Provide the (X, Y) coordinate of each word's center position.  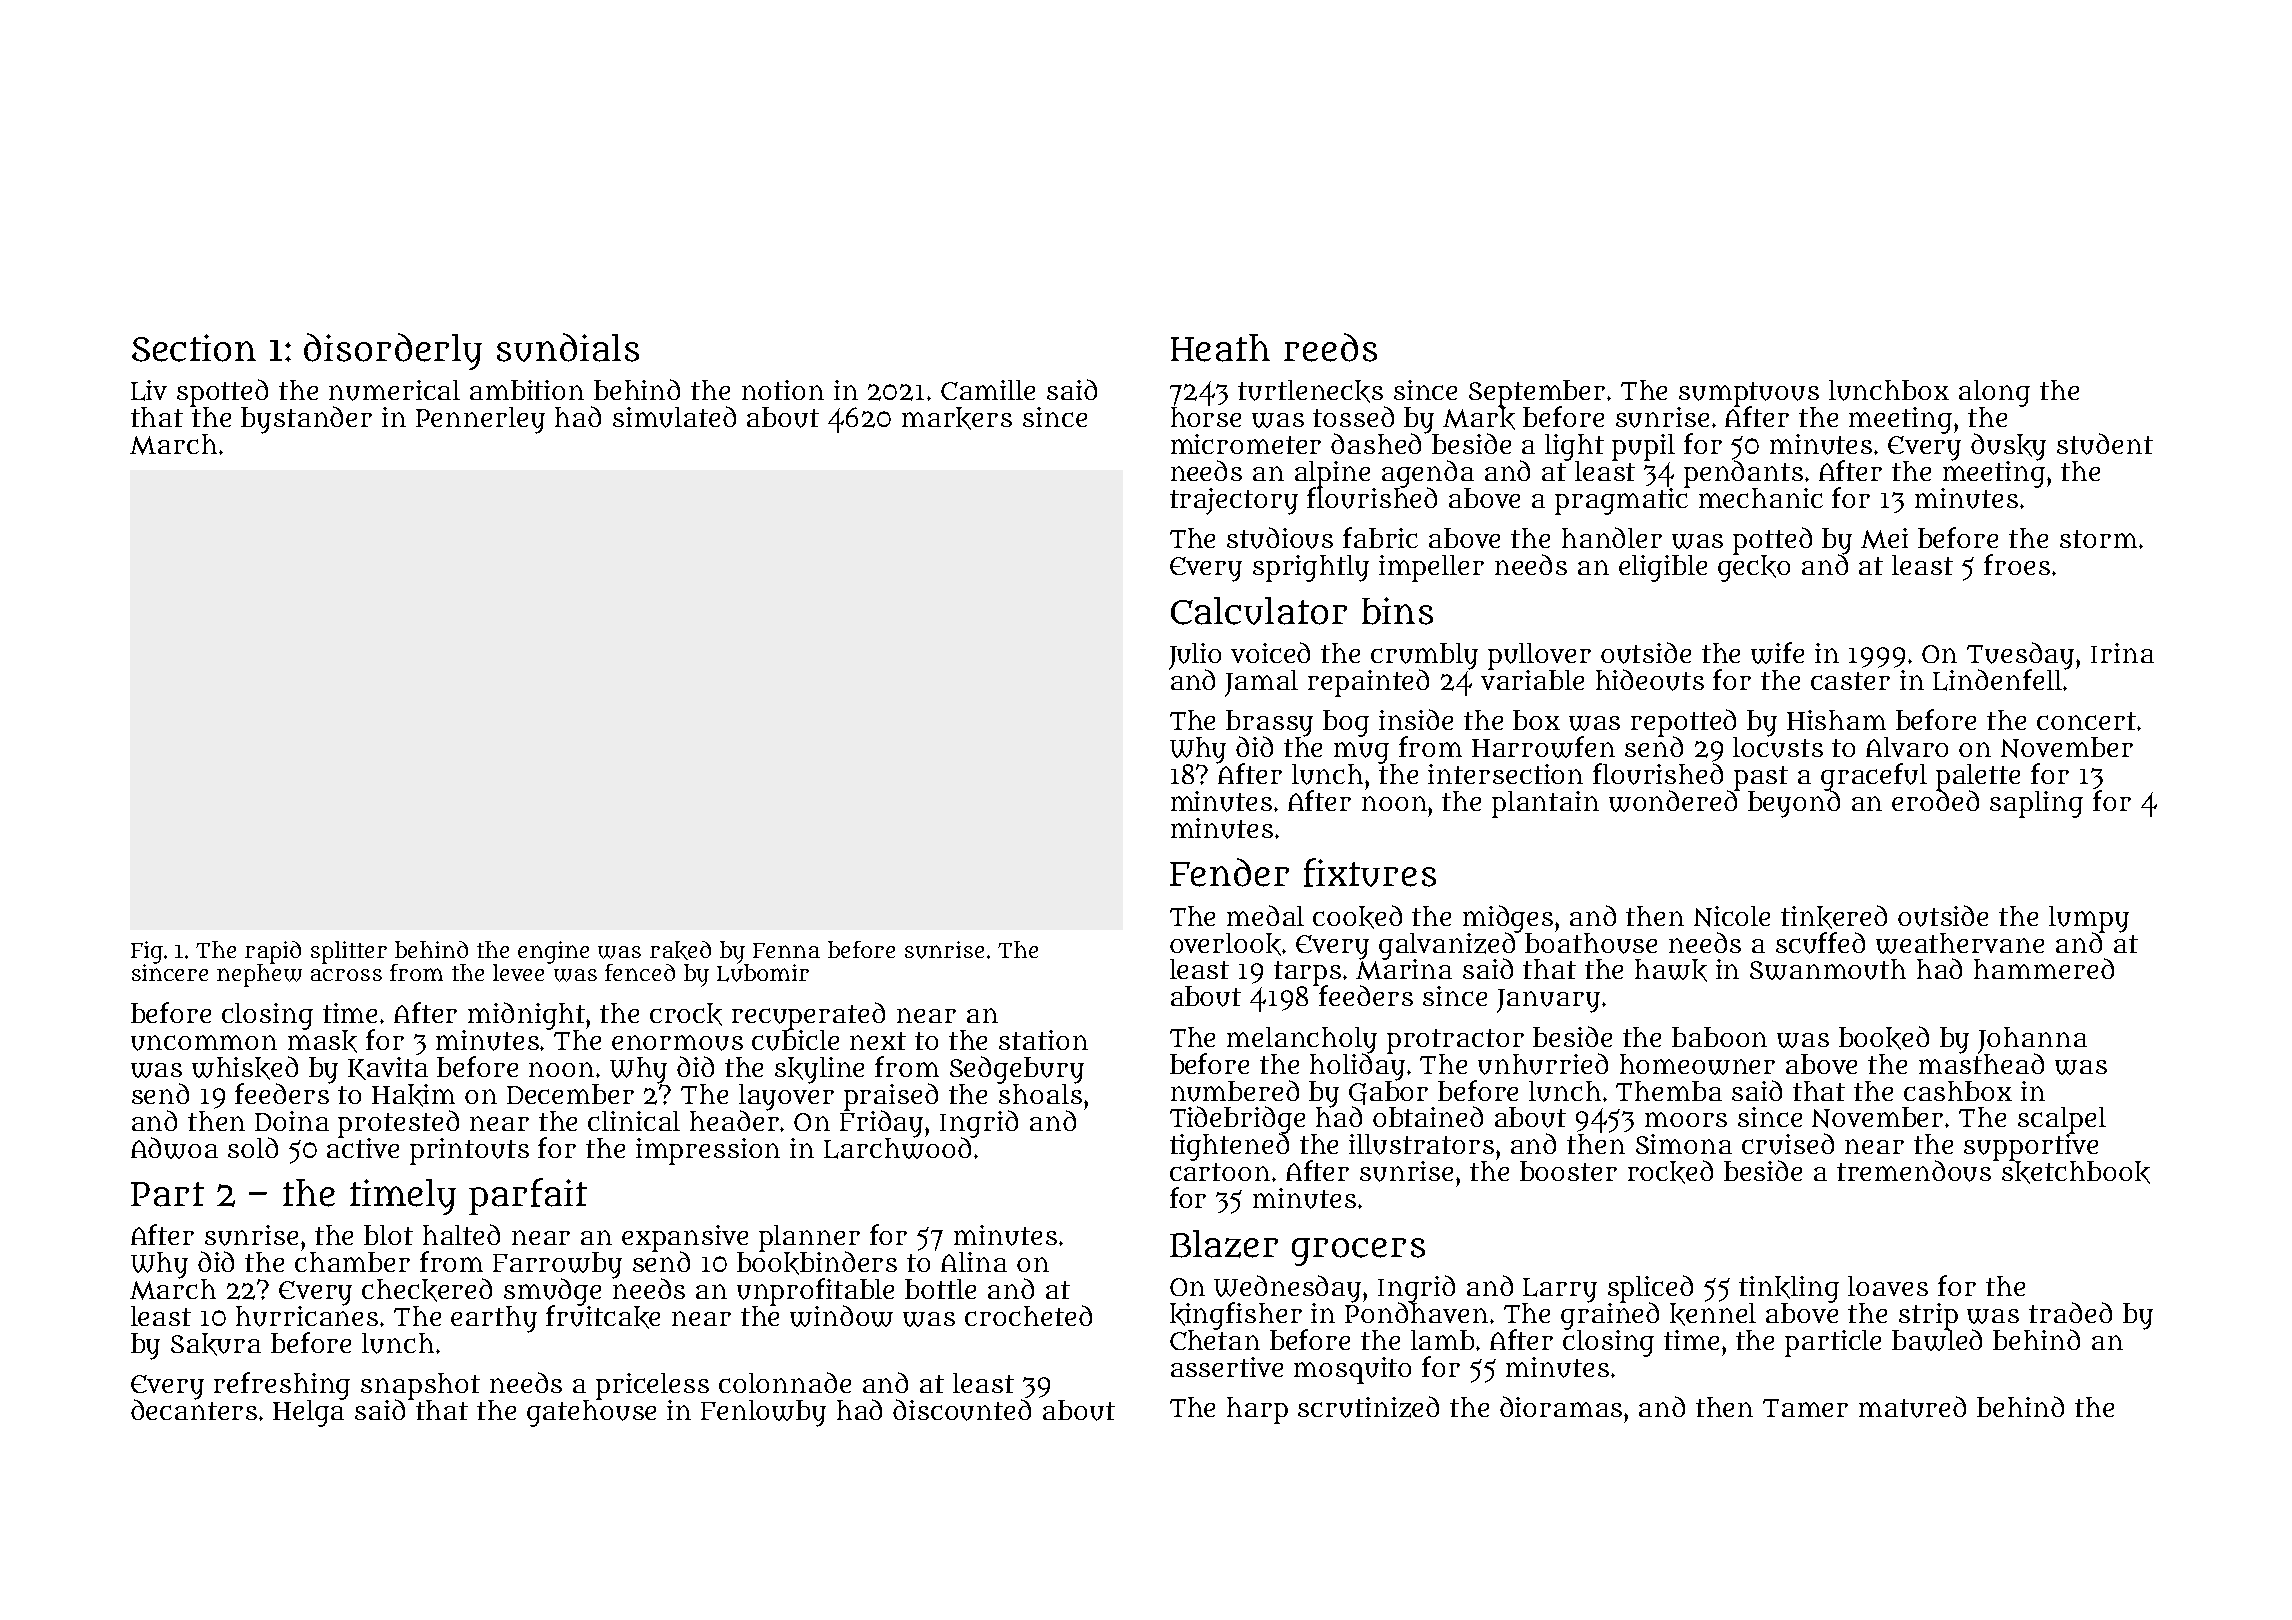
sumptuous (1749, 394)
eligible (1663, 568)
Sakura (216, 1344)
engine (553, 952)
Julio (1195, 656)
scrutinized (1368, 1407)
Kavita (388, 1068)
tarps (1307, 973)
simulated (674, 417)
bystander (306, 420)
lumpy (2089, 919)
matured (1912, 1407)
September (1537, 393)
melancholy (1302, 1040)
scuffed (1820, 943)
